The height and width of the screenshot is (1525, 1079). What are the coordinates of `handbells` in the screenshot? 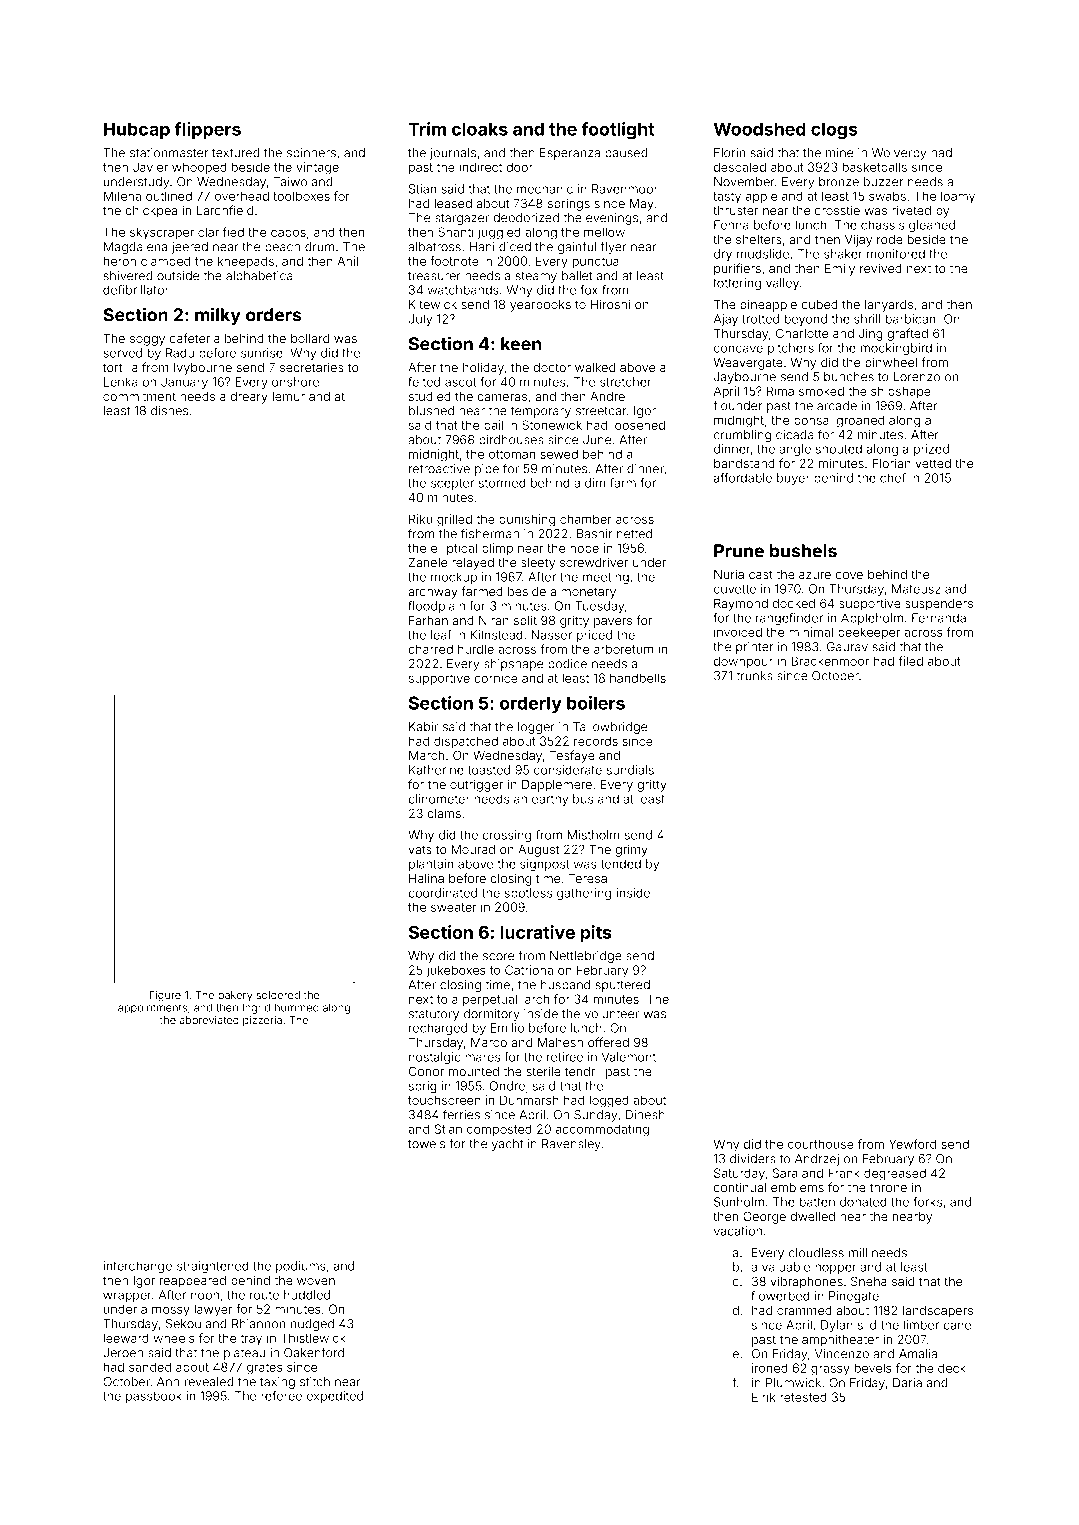 It's located at (638, 678).
